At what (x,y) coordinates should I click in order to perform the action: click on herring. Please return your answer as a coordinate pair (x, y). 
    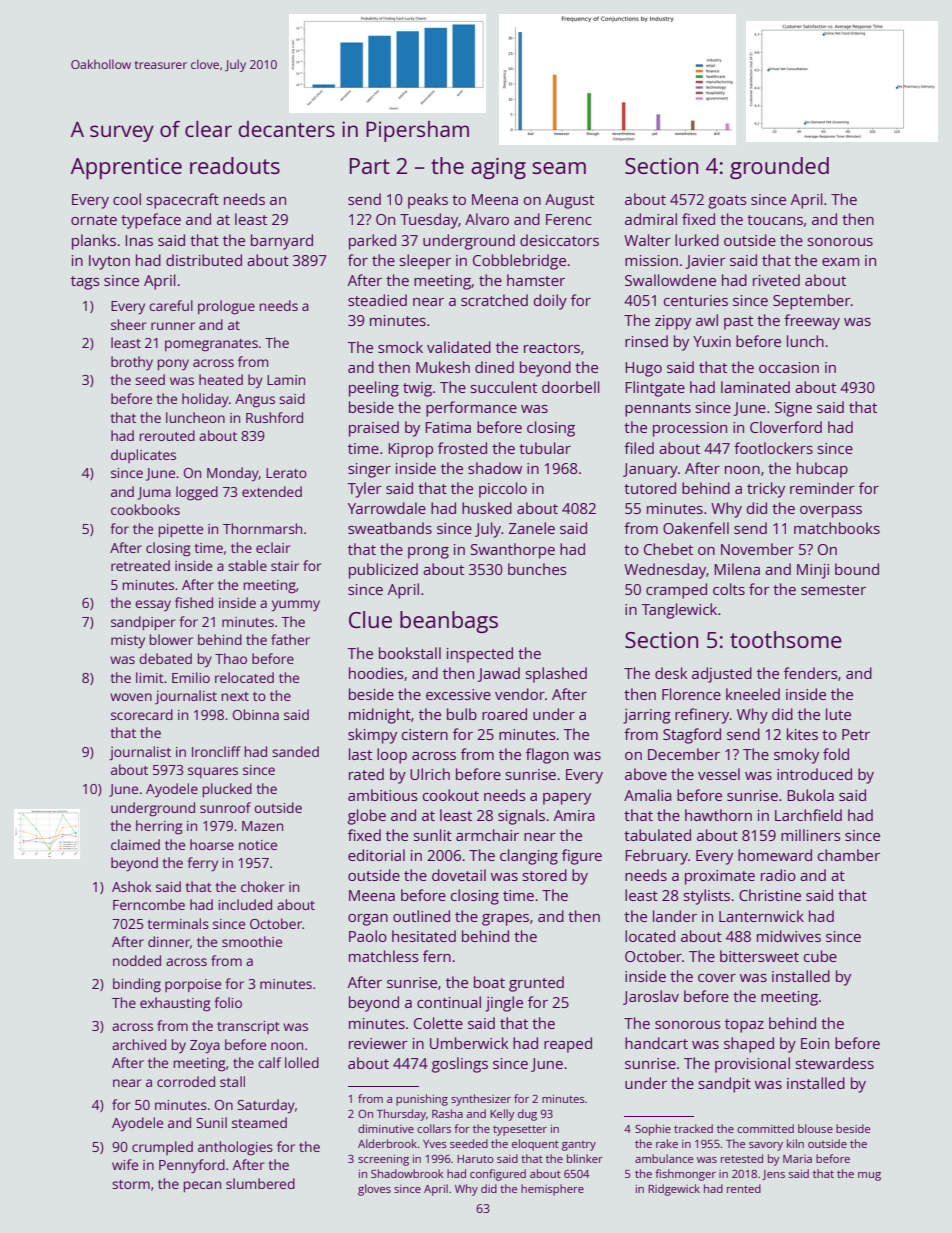
    Looking at the image, I should click on (159, 827).
